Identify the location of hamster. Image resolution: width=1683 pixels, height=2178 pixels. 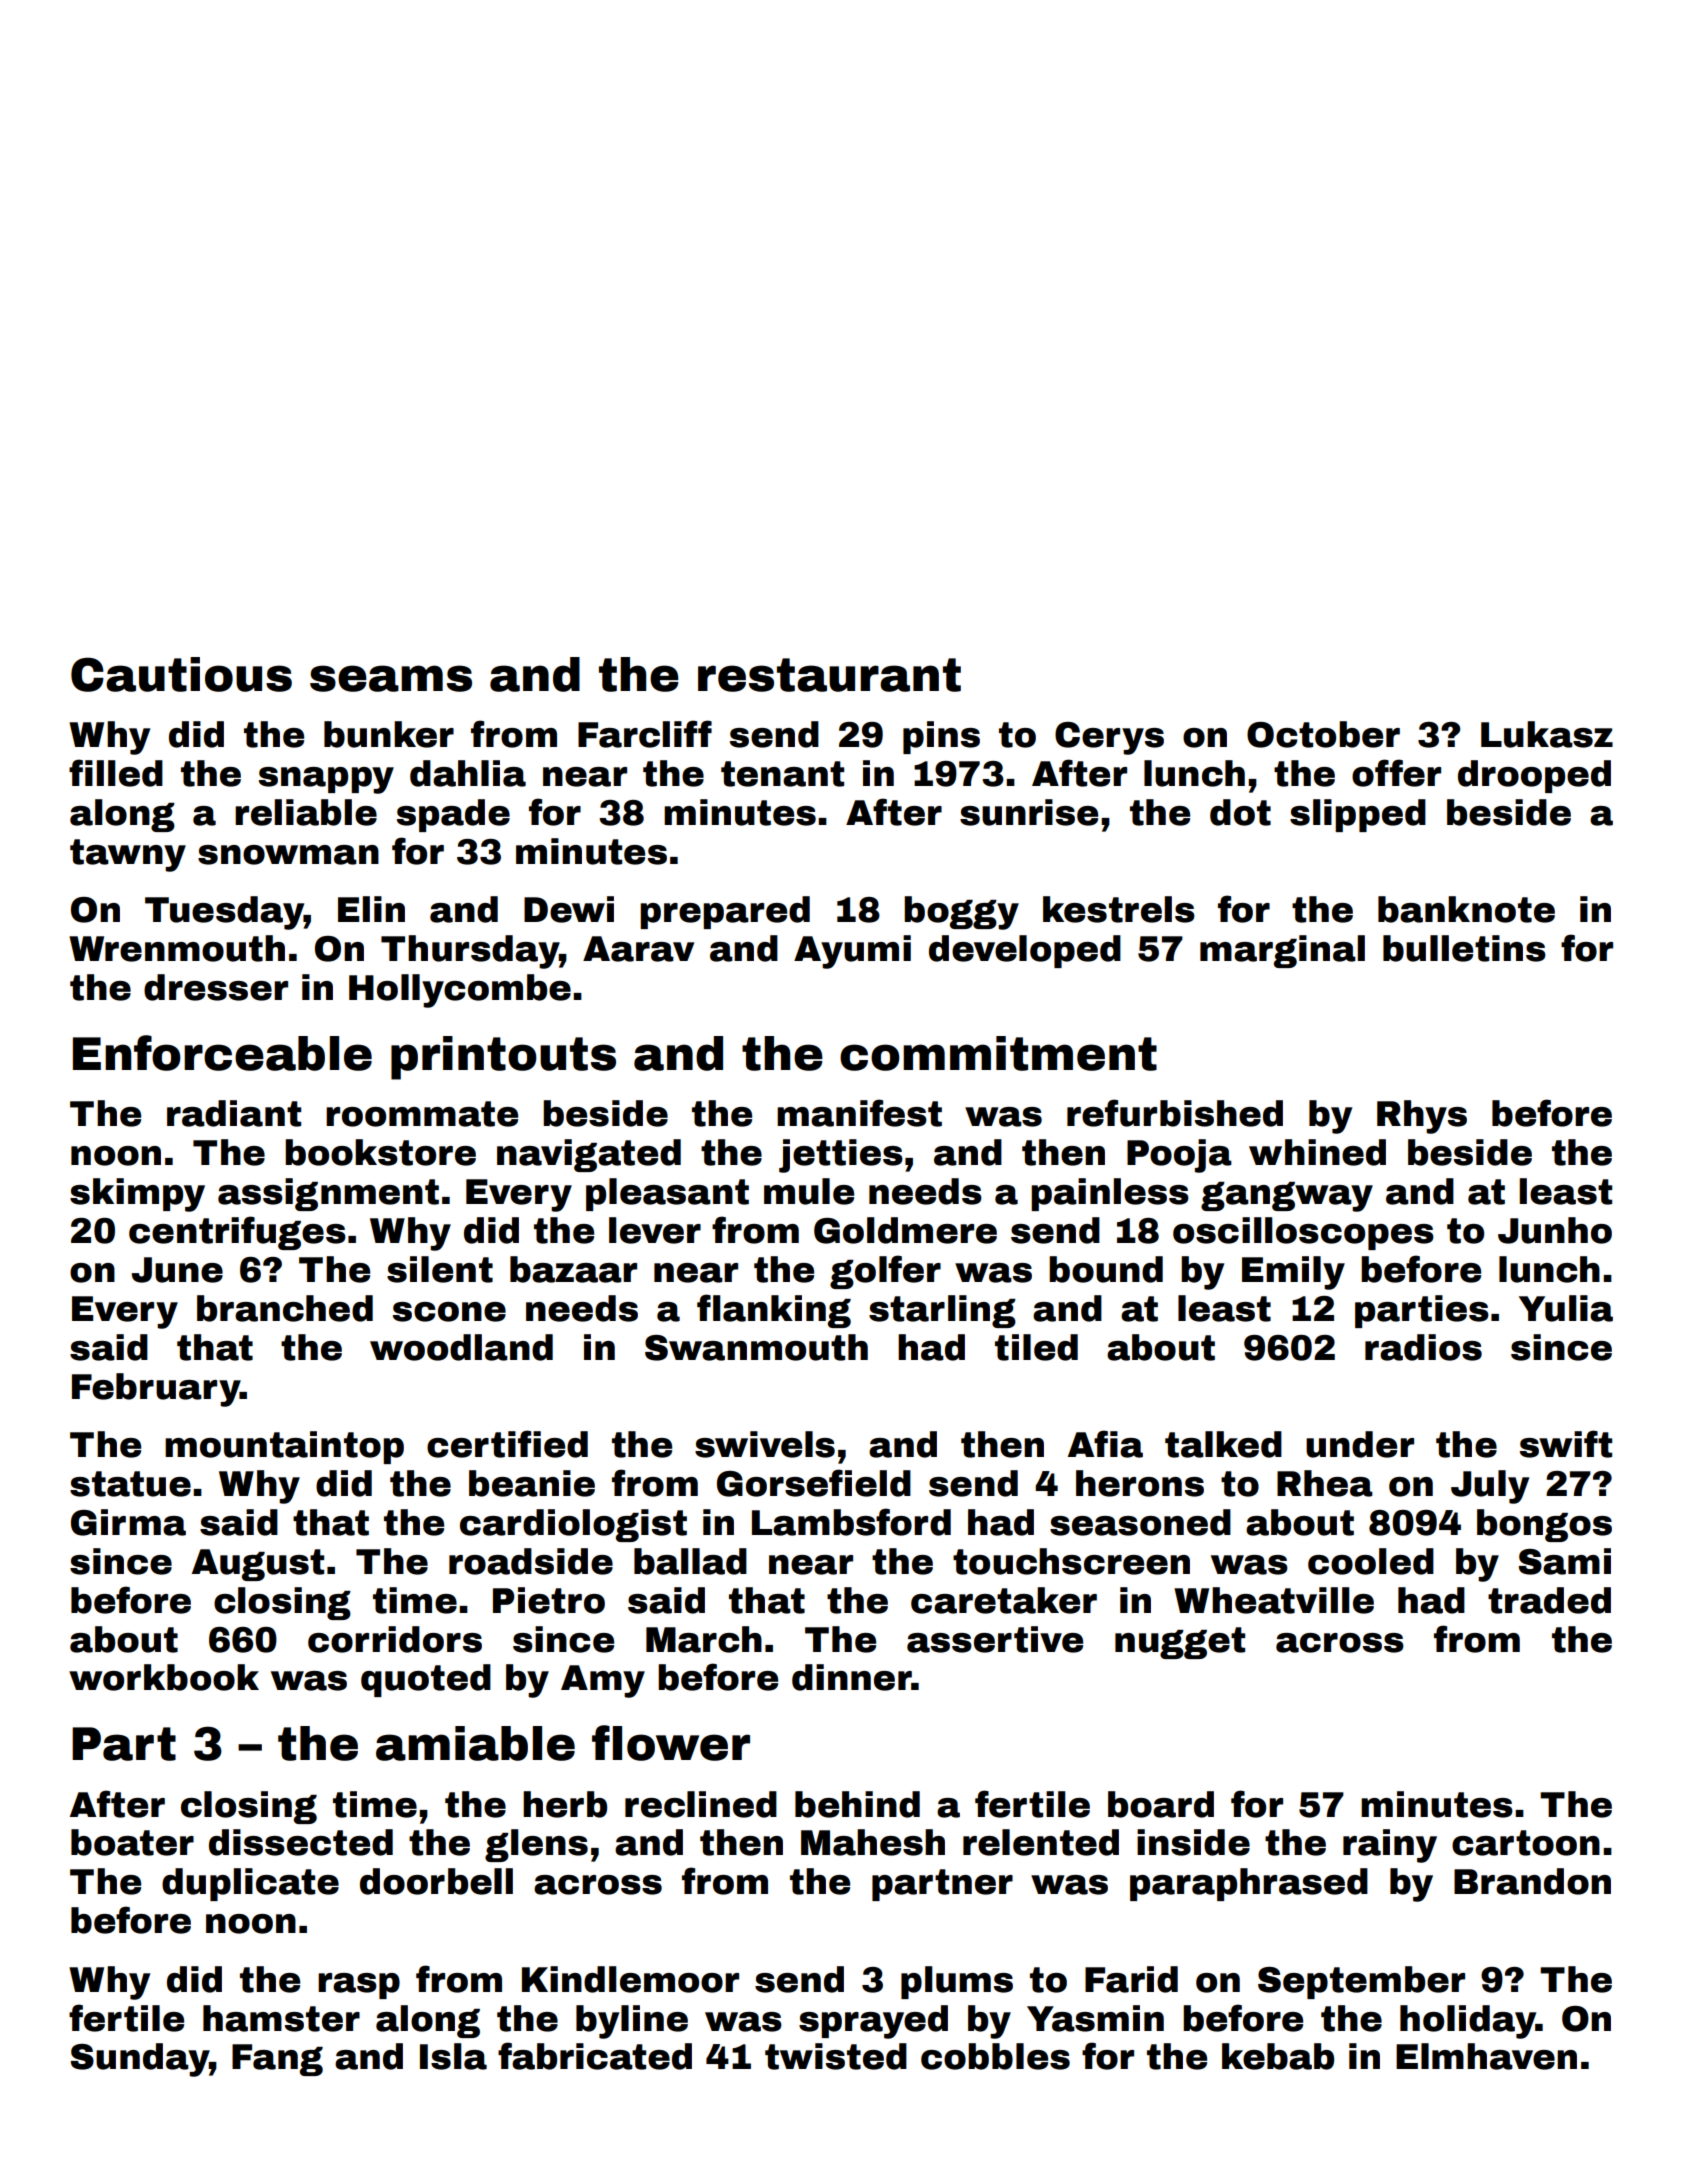
(281, 2018).
